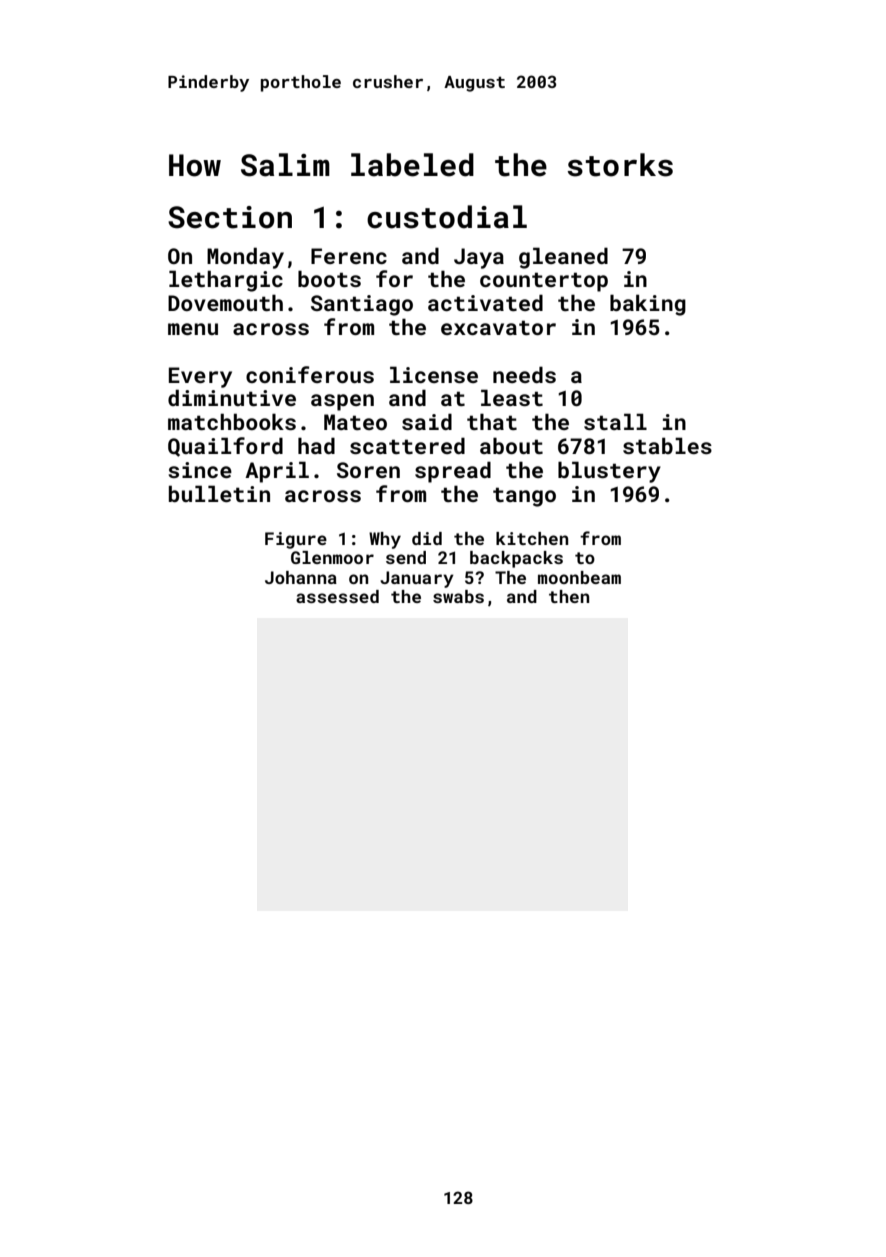  What do you see at coordinates (230, 217) in the image?
I see `Section` at bounding box center [230, 217].
